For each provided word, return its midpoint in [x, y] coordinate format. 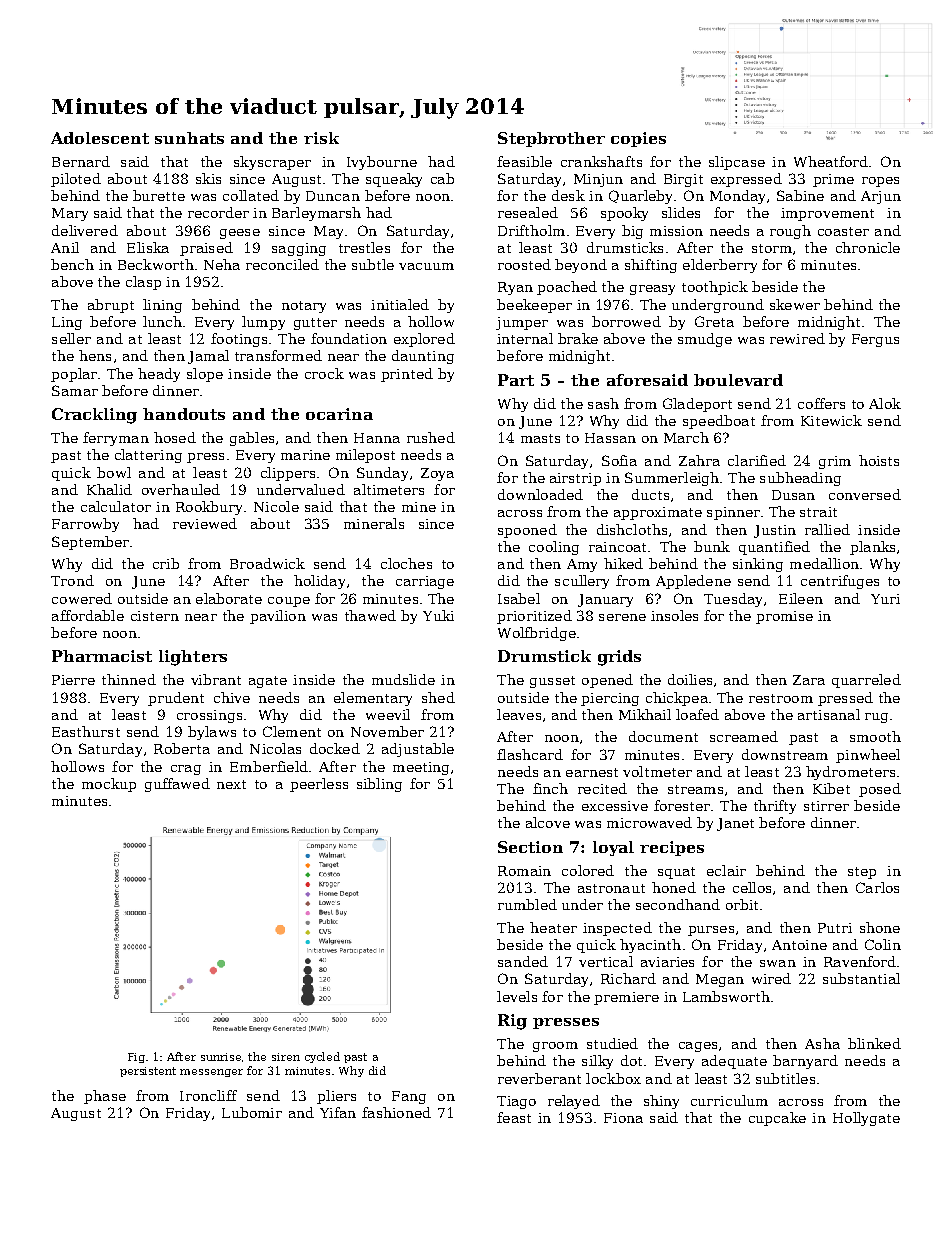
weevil [388, 714]
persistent [148, 1072]
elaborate [229, 598]
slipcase [737, 163]
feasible [524, 161]
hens [95, 355]
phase [105, 1097]
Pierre [73, 680]
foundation [349, 338]
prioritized [534, 617]
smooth [875, 736]
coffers [821, 403]
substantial [861, 978]
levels [517, 996]
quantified [774, 548]
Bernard [81, 161]
